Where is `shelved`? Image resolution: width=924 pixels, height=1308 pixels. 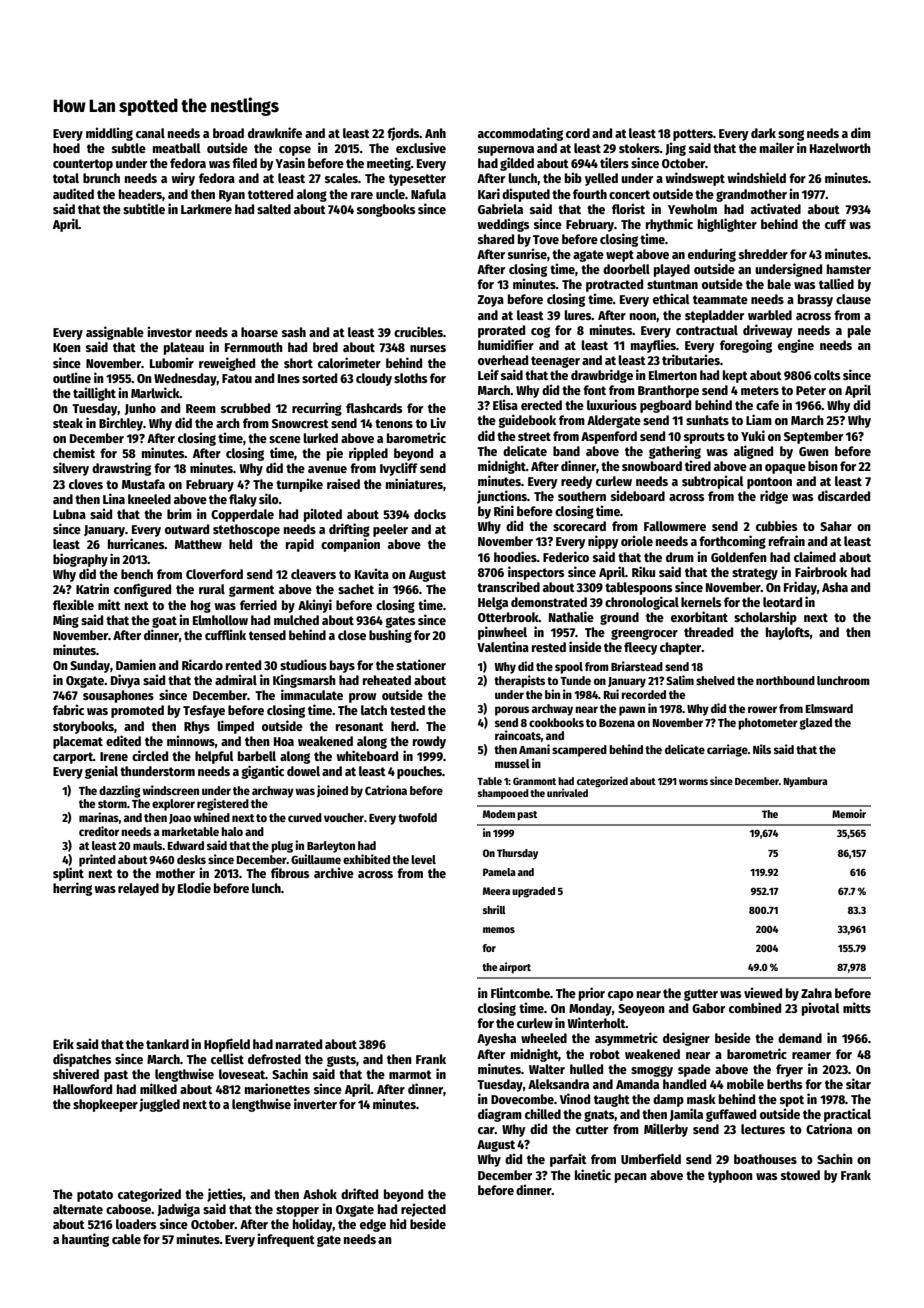
shelved is located at coordinates (715, 680).
